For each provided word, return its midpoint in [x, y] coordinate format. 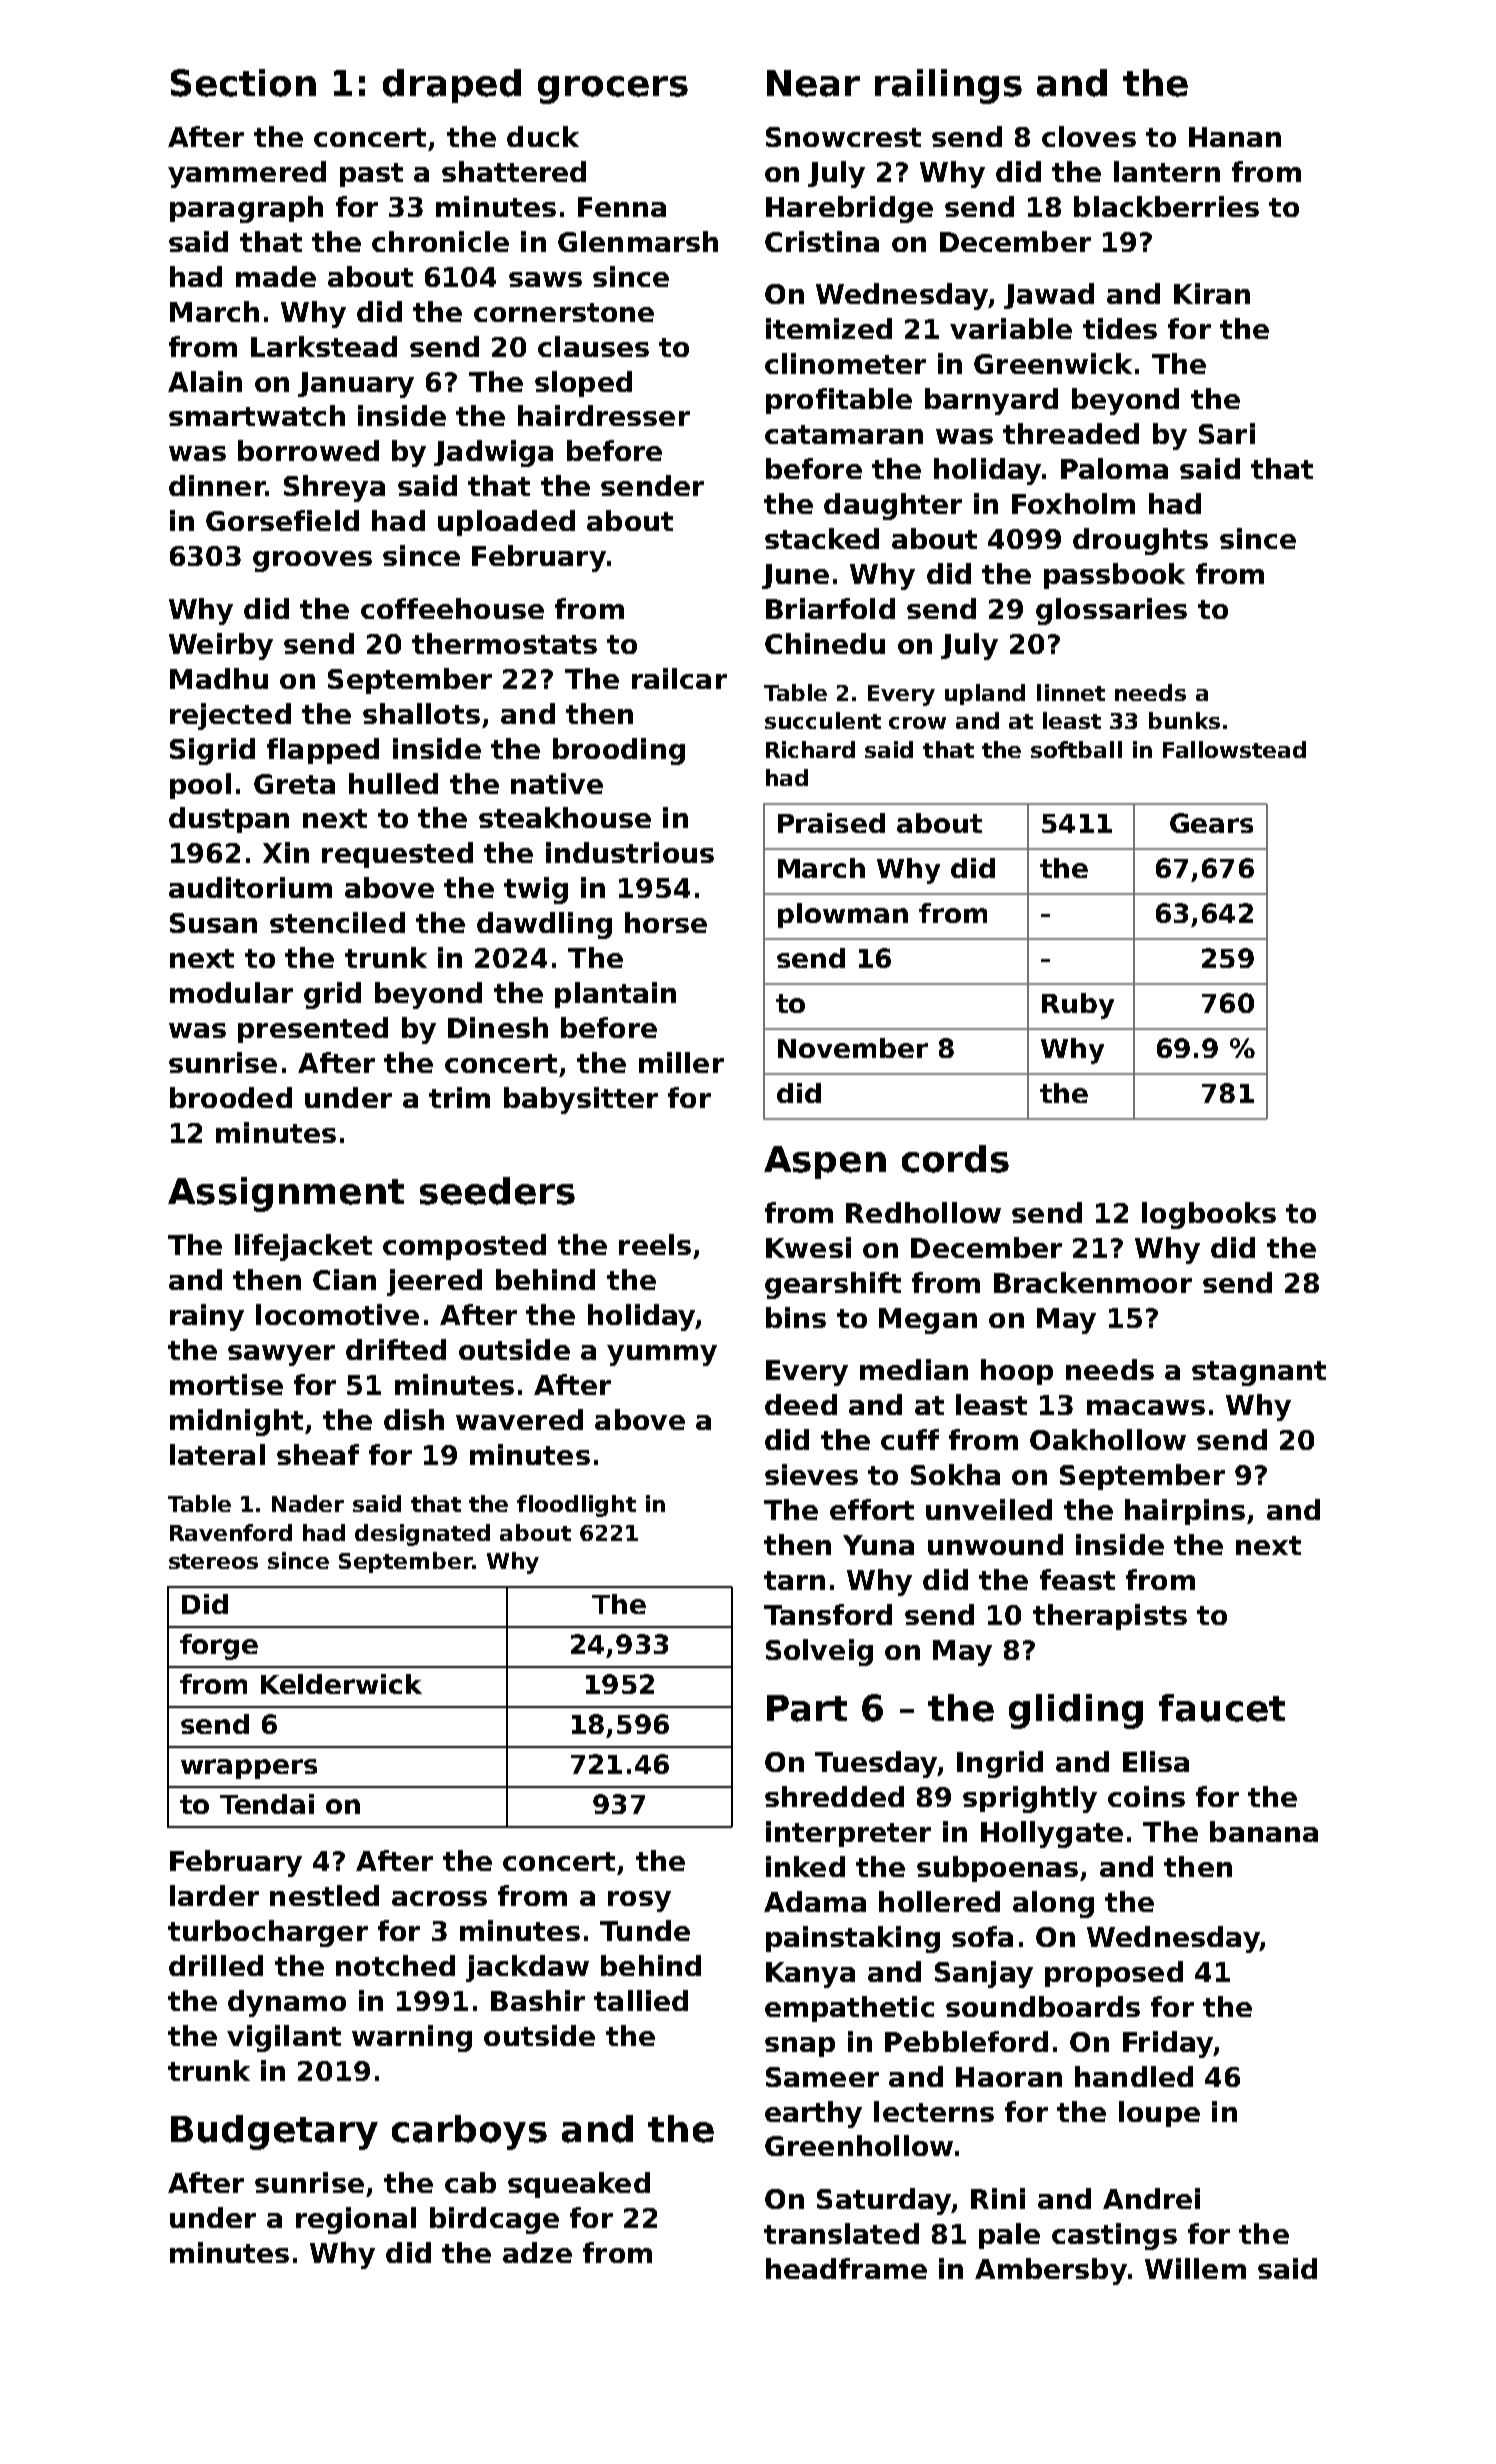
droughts [1140, 541]
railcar [679, 678]
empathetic [849, 2009]
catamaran [844, 434]
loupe [1159, 2114]
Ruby [1078, 1006]
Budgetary [274, 2132]
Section [243, 83]
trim [459, 1097]
